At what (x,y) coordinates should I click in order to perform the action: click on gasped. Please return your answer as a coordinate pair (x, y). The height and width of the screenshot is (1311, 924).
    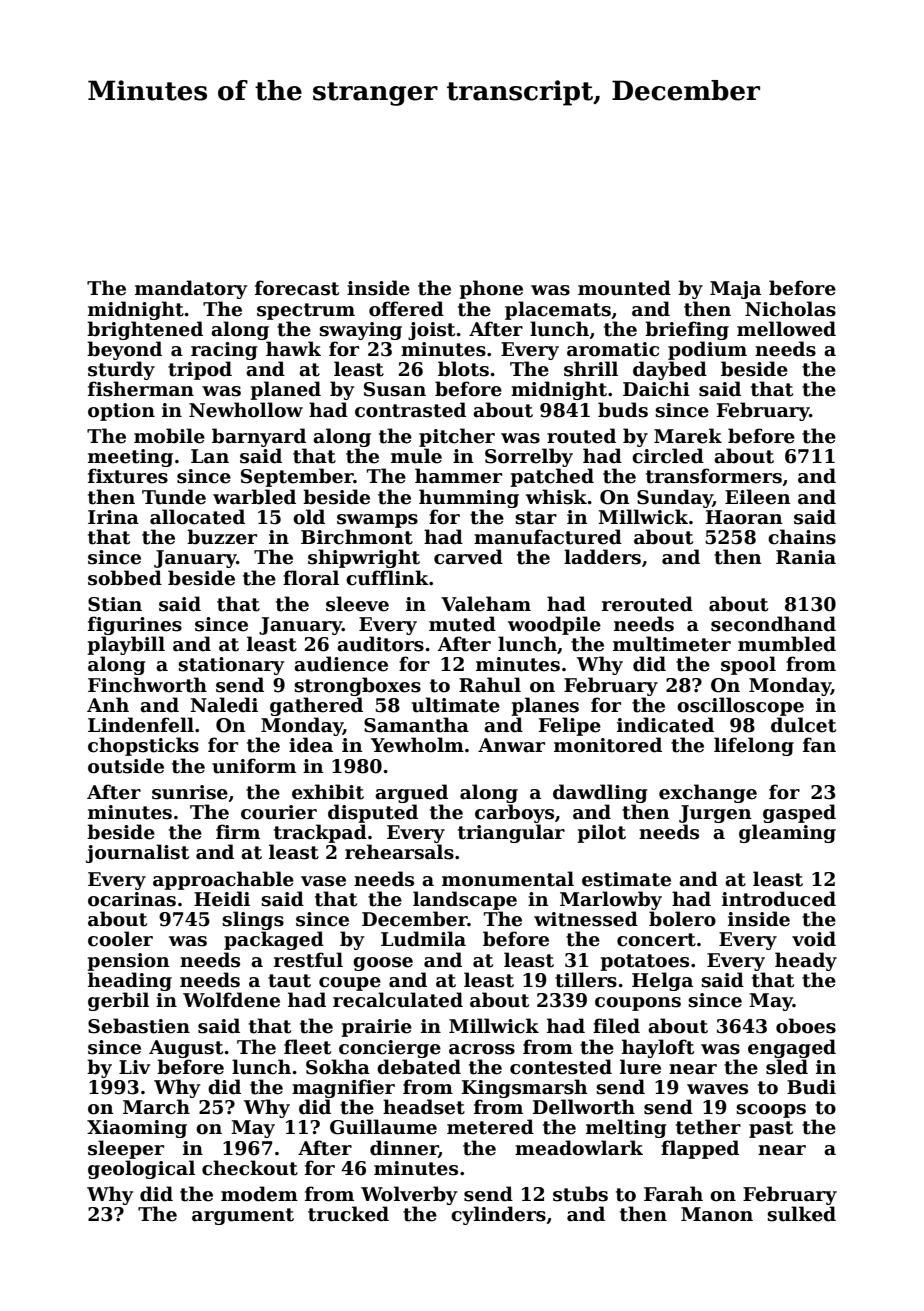
    Looking at the image, I should click on (799, 813).
